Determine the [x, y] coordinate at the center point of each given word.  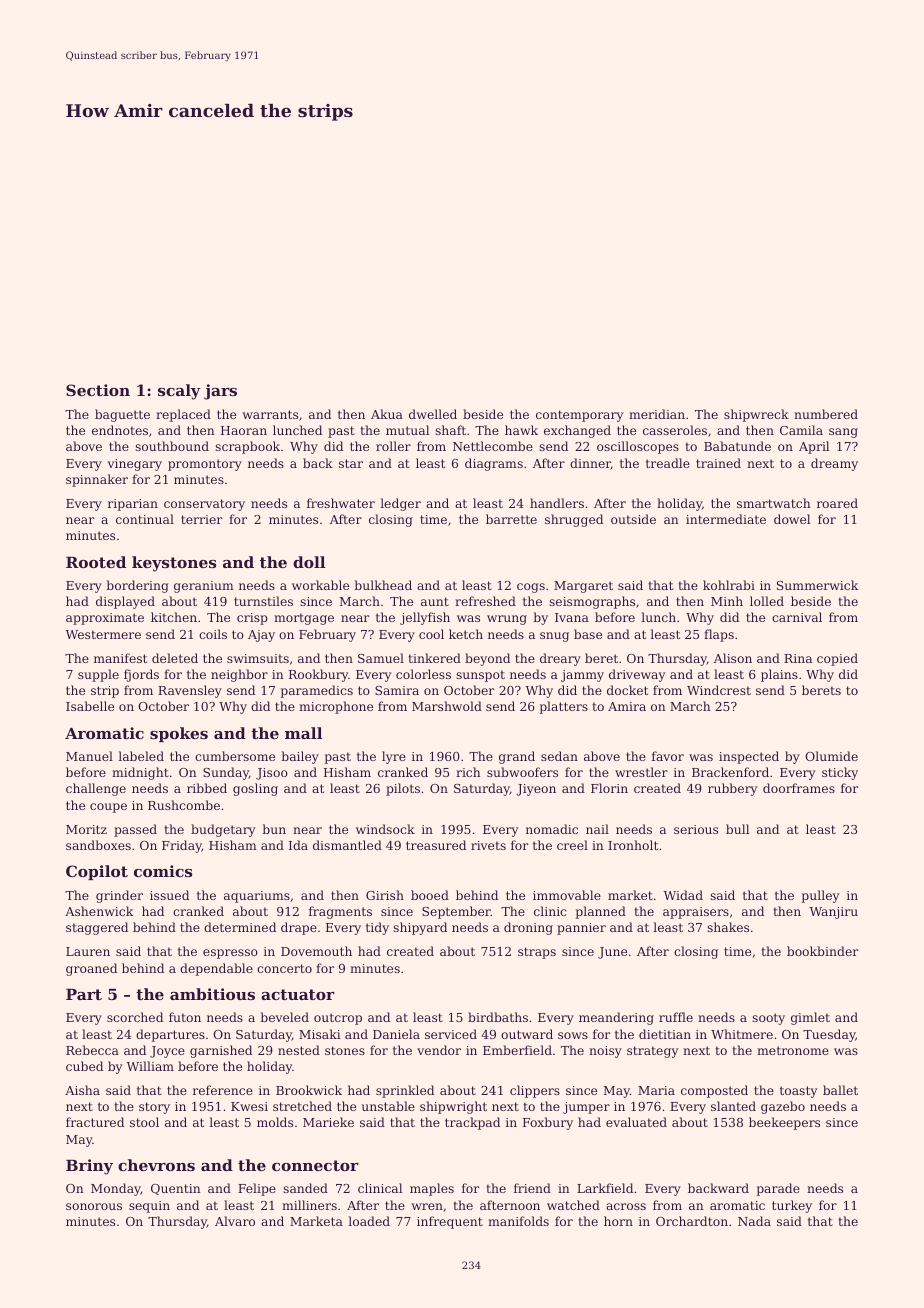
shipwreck [756, 415]
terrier [201, 519]
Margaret [583, 587]
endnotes [120, 430]
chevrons [156, 1165]
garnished [221, 1051]
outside [633, 519]
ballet [840, 1090]
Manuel [89, 756]
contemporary [579, 416]
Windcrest [719, 690]
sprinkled [405, 1091]
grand [517, 757]
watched [573, 1205]
